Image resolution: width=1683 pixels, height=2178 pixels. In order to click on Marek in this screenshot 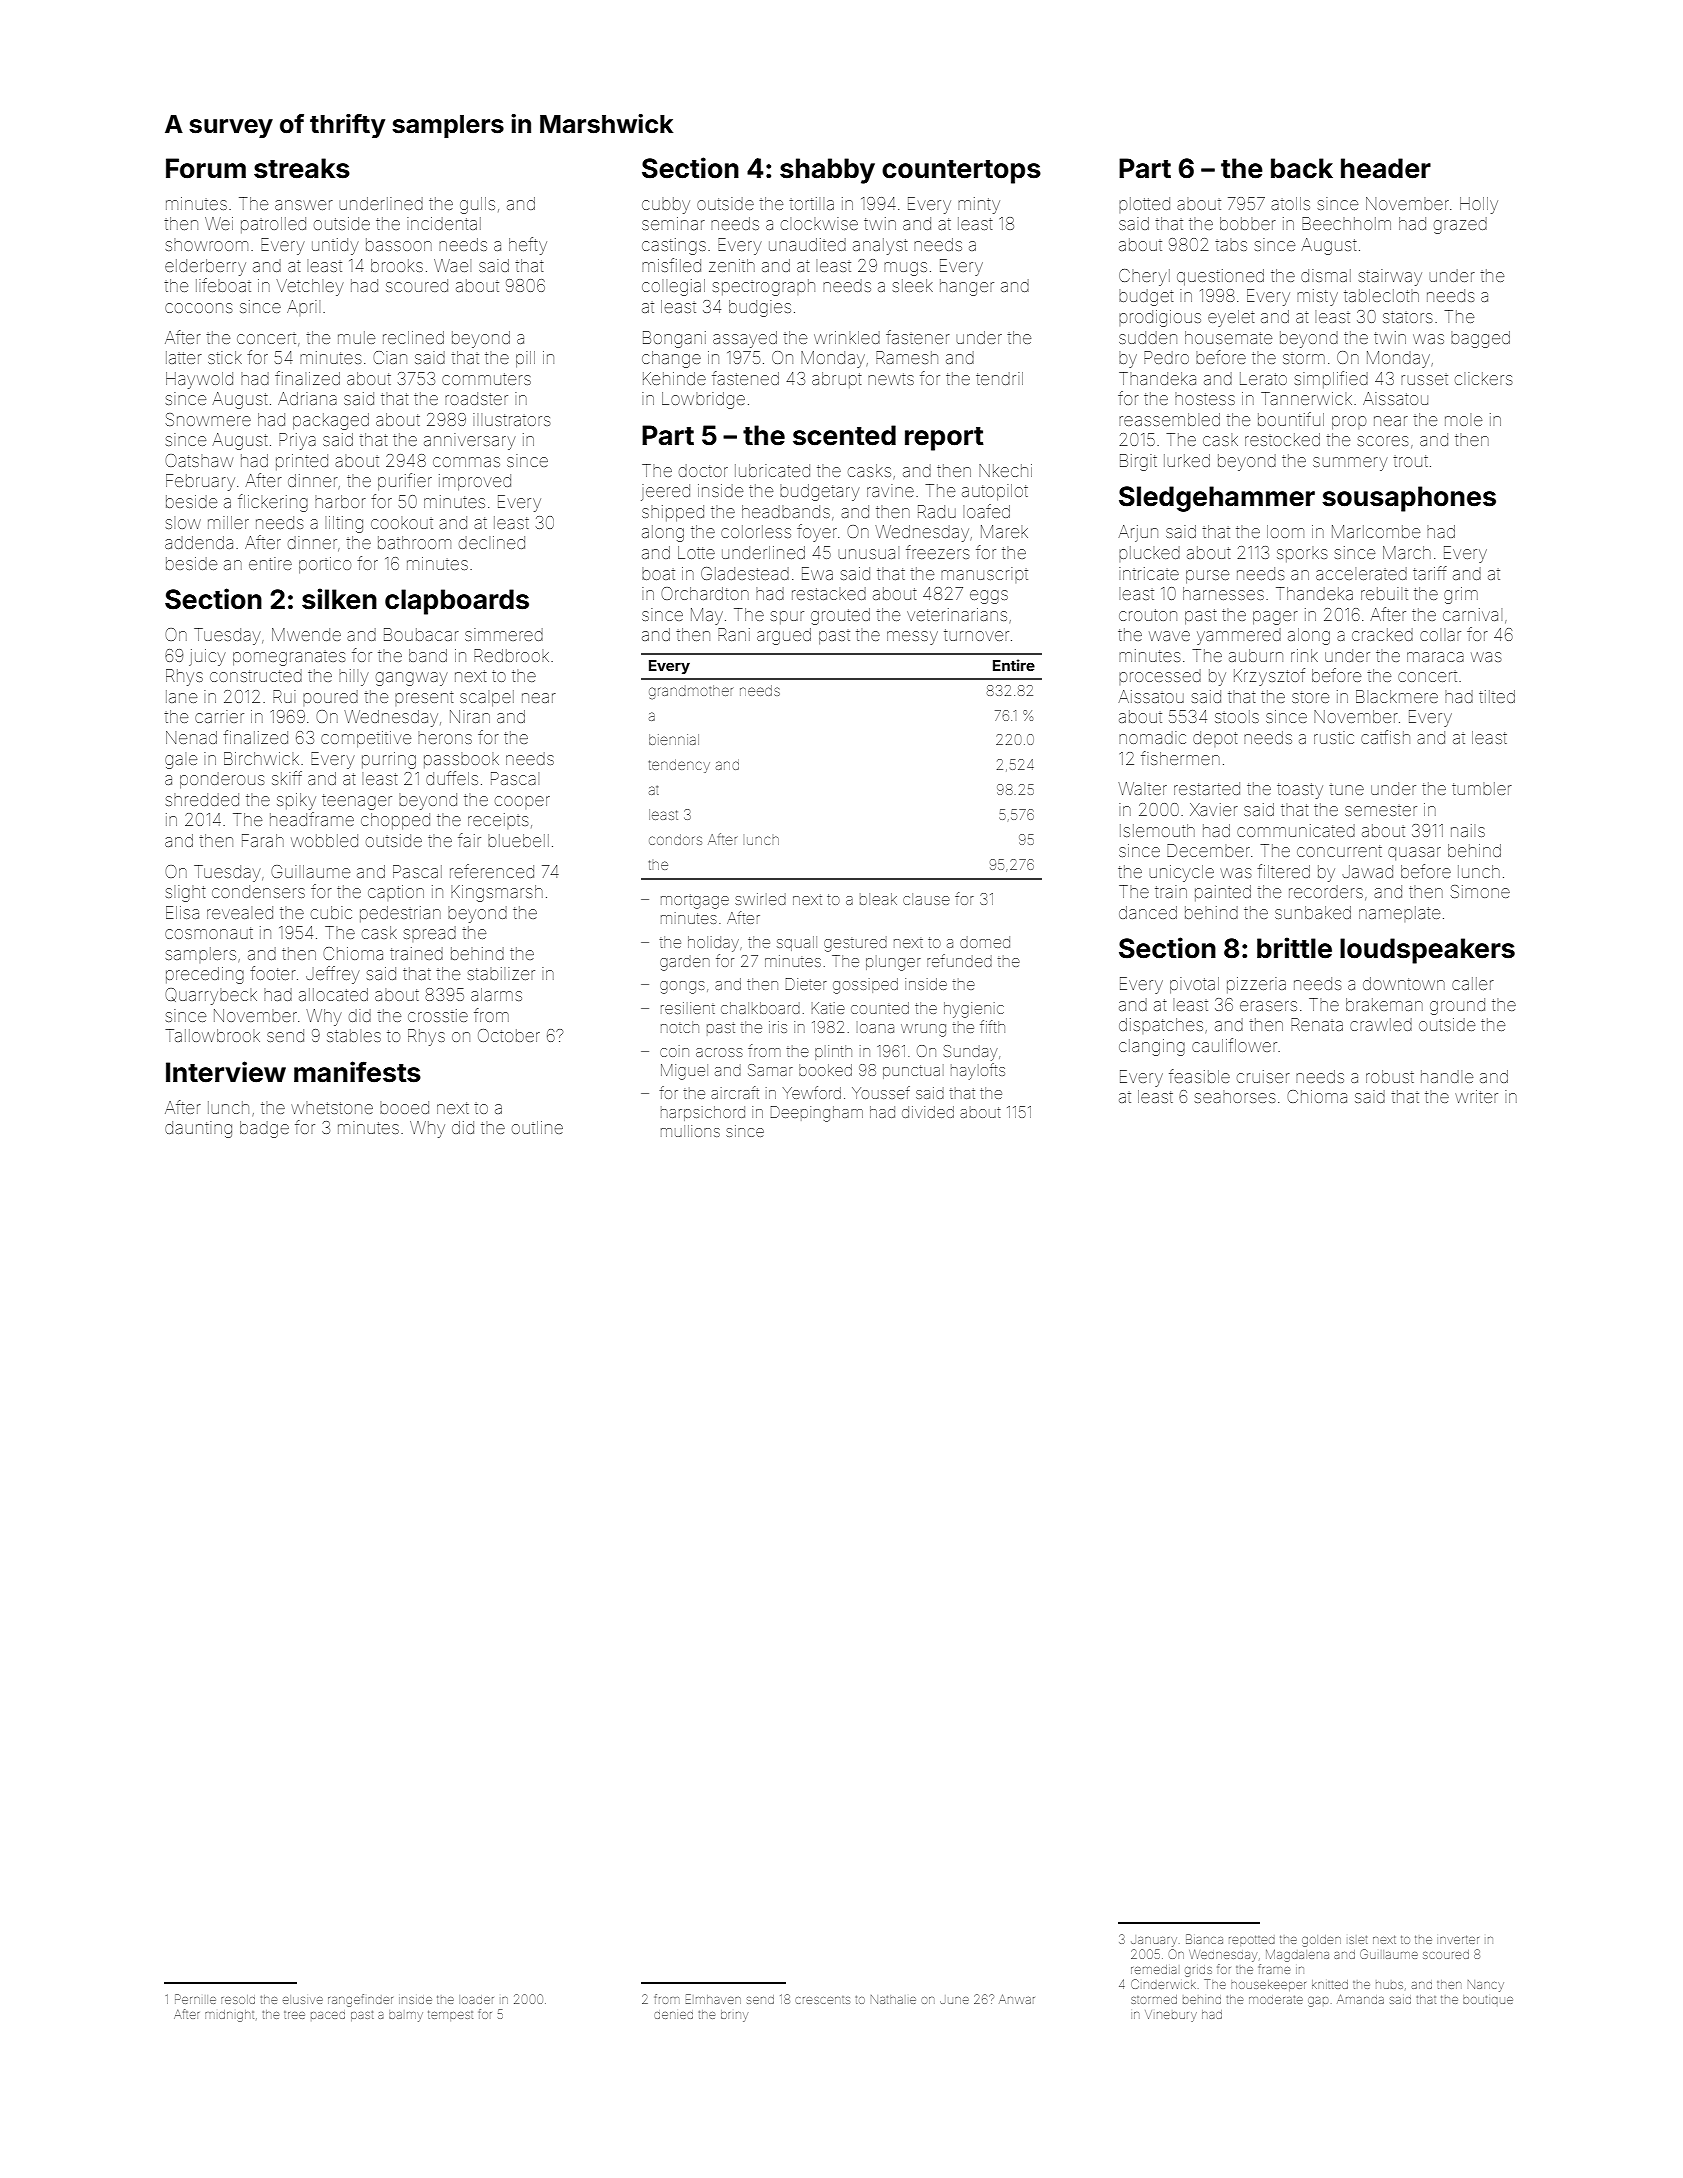, I will do `click(1004, 531)`.
